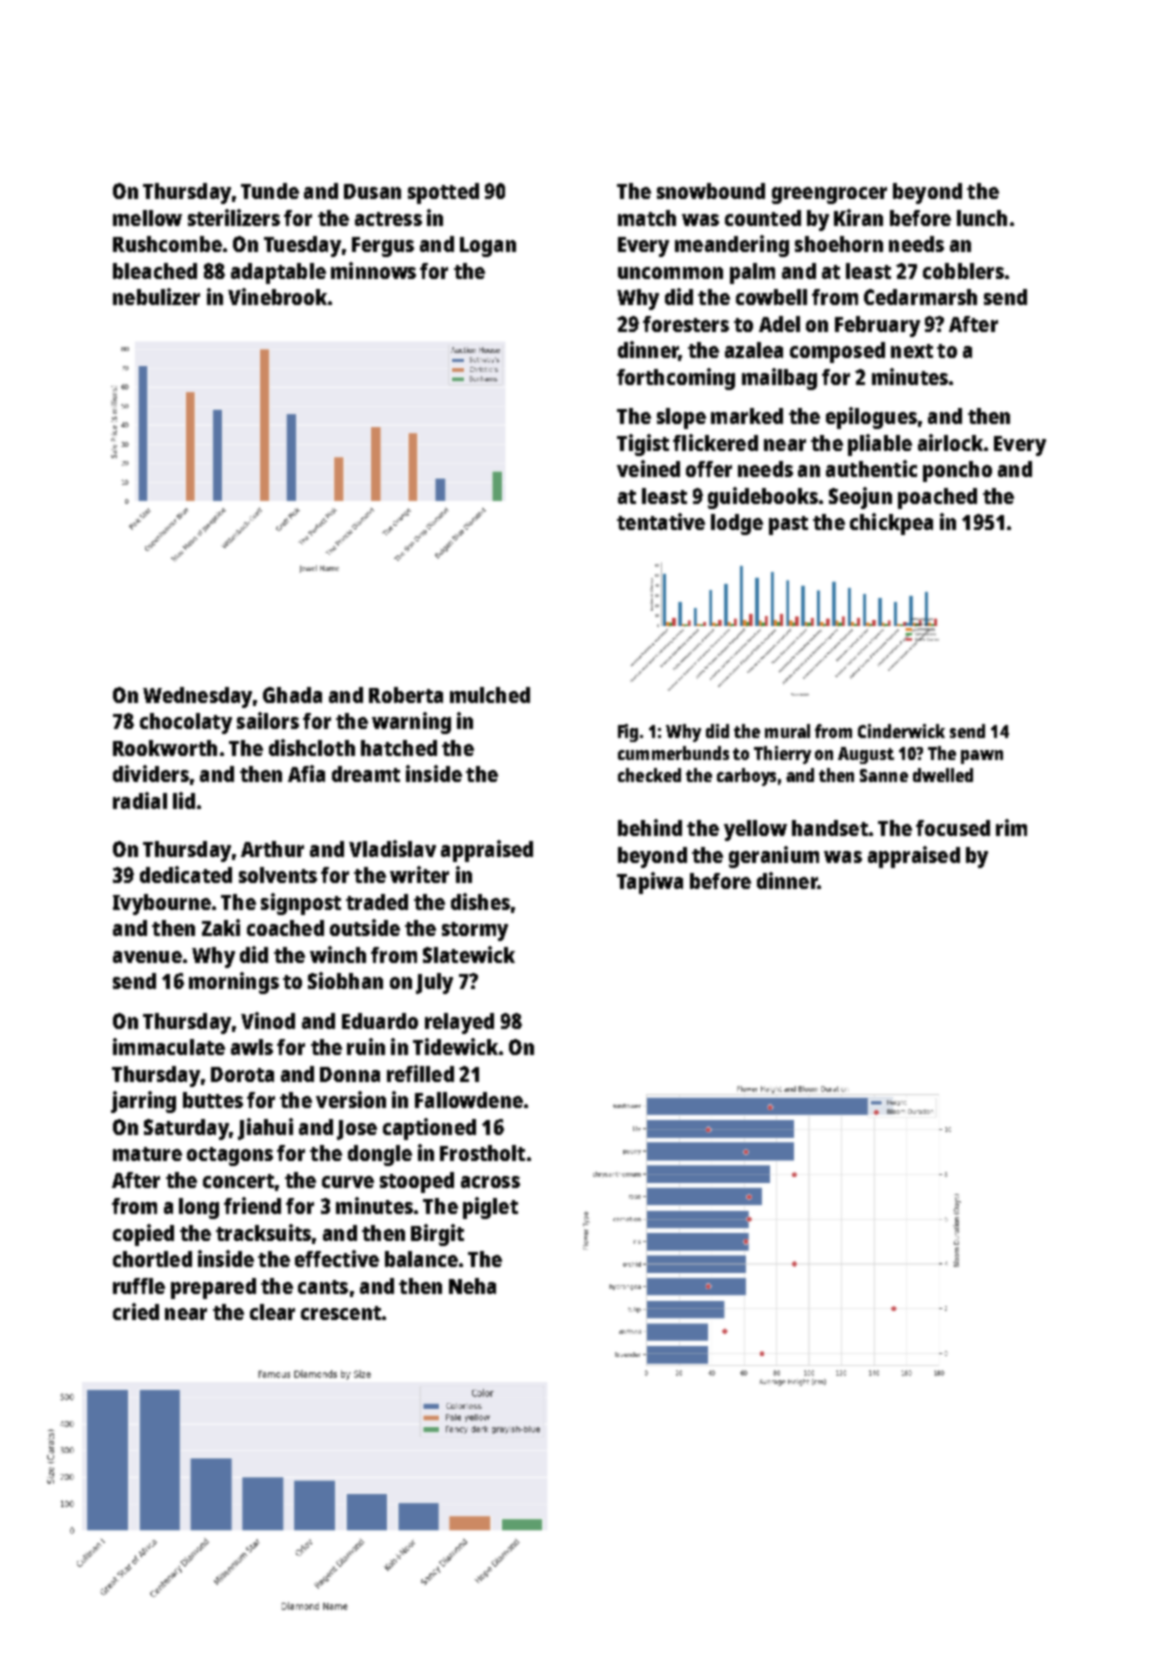  Describe the element at coordinates (953, 828) in the image. I see `focused` at that location.
